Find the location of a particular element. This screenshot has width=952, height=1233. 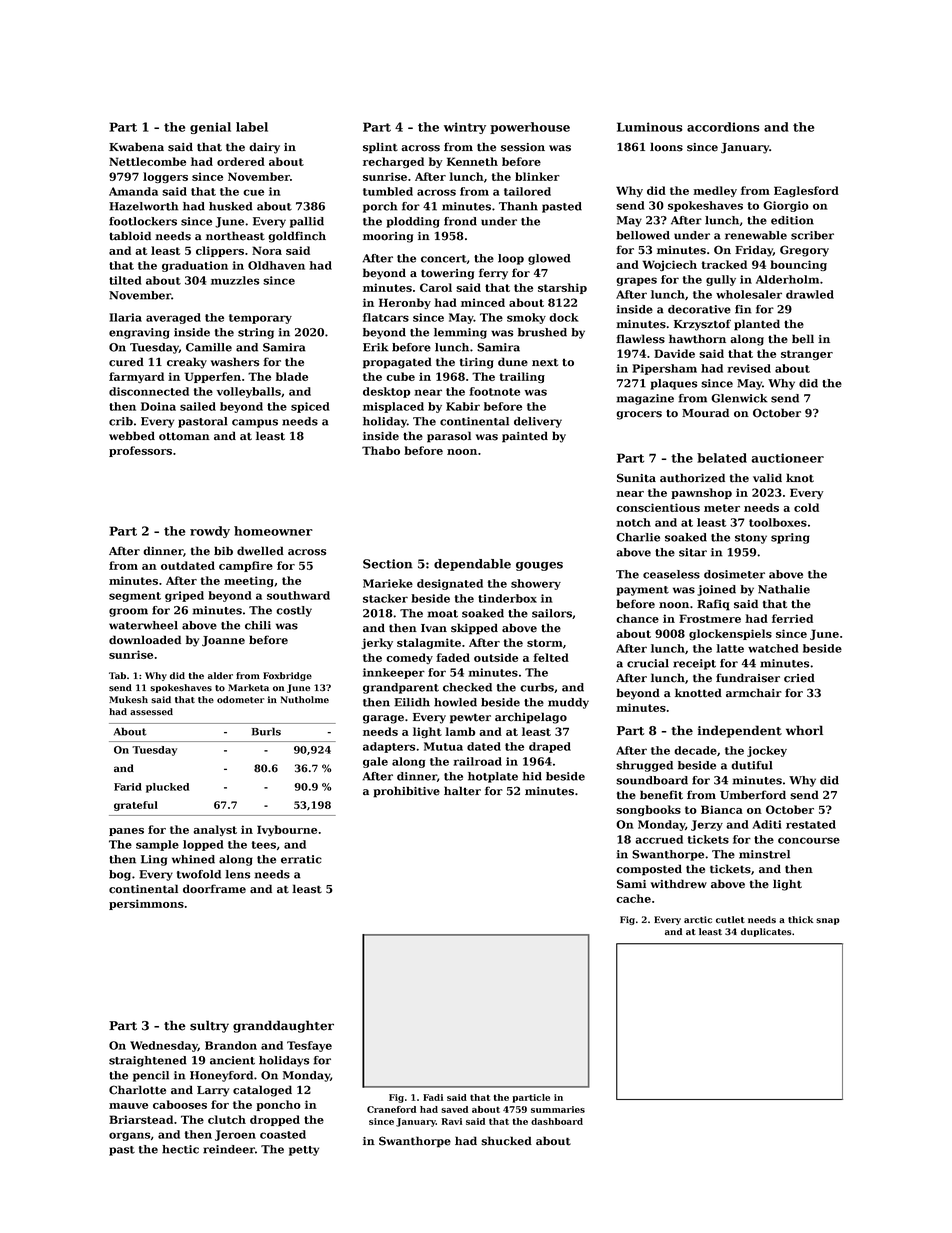

restated is located at coordinates (811, 824).
